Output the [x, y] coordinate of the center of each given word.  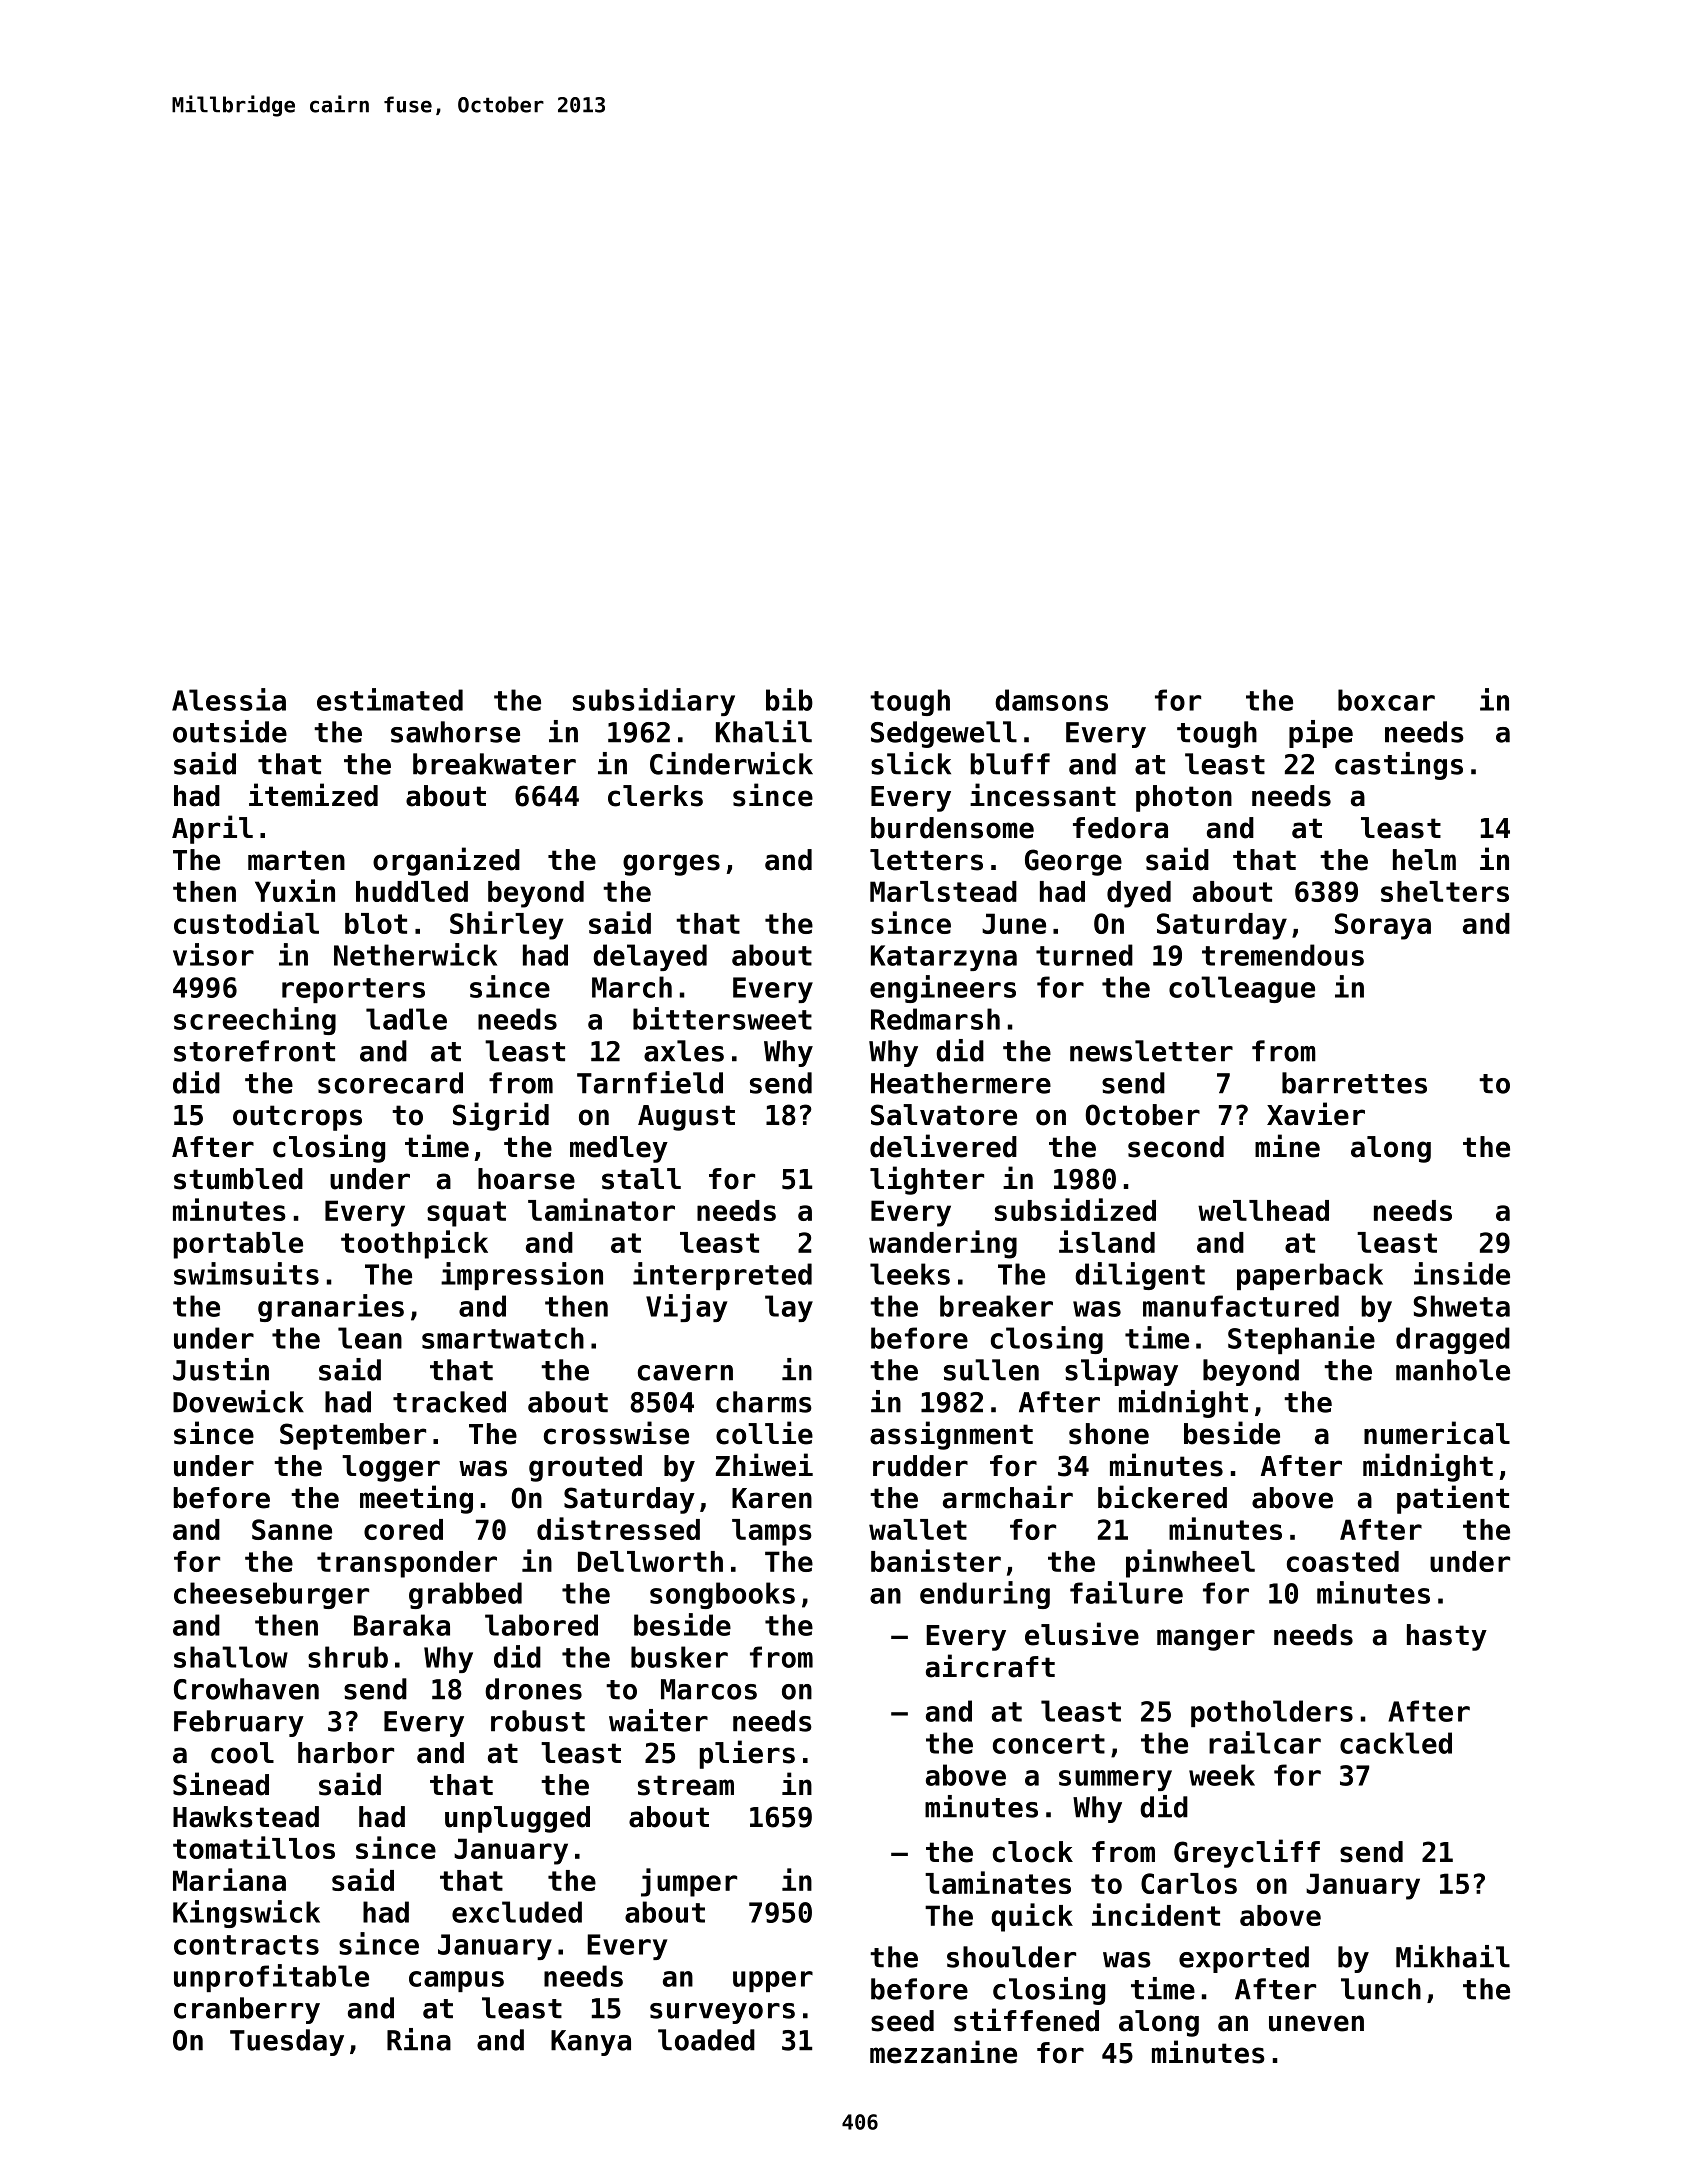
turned [1084, 955]
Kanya [591, 2043]
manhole [1453, 1370]
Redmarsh [935, 1019]
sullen [991, 1370]
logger [391, 1468]
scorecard [390, 1083]
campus [456, 1981]
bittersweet [722, 1018]
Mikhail [1453, 1956]
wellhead [1263, 1210]
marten [296, 860]
